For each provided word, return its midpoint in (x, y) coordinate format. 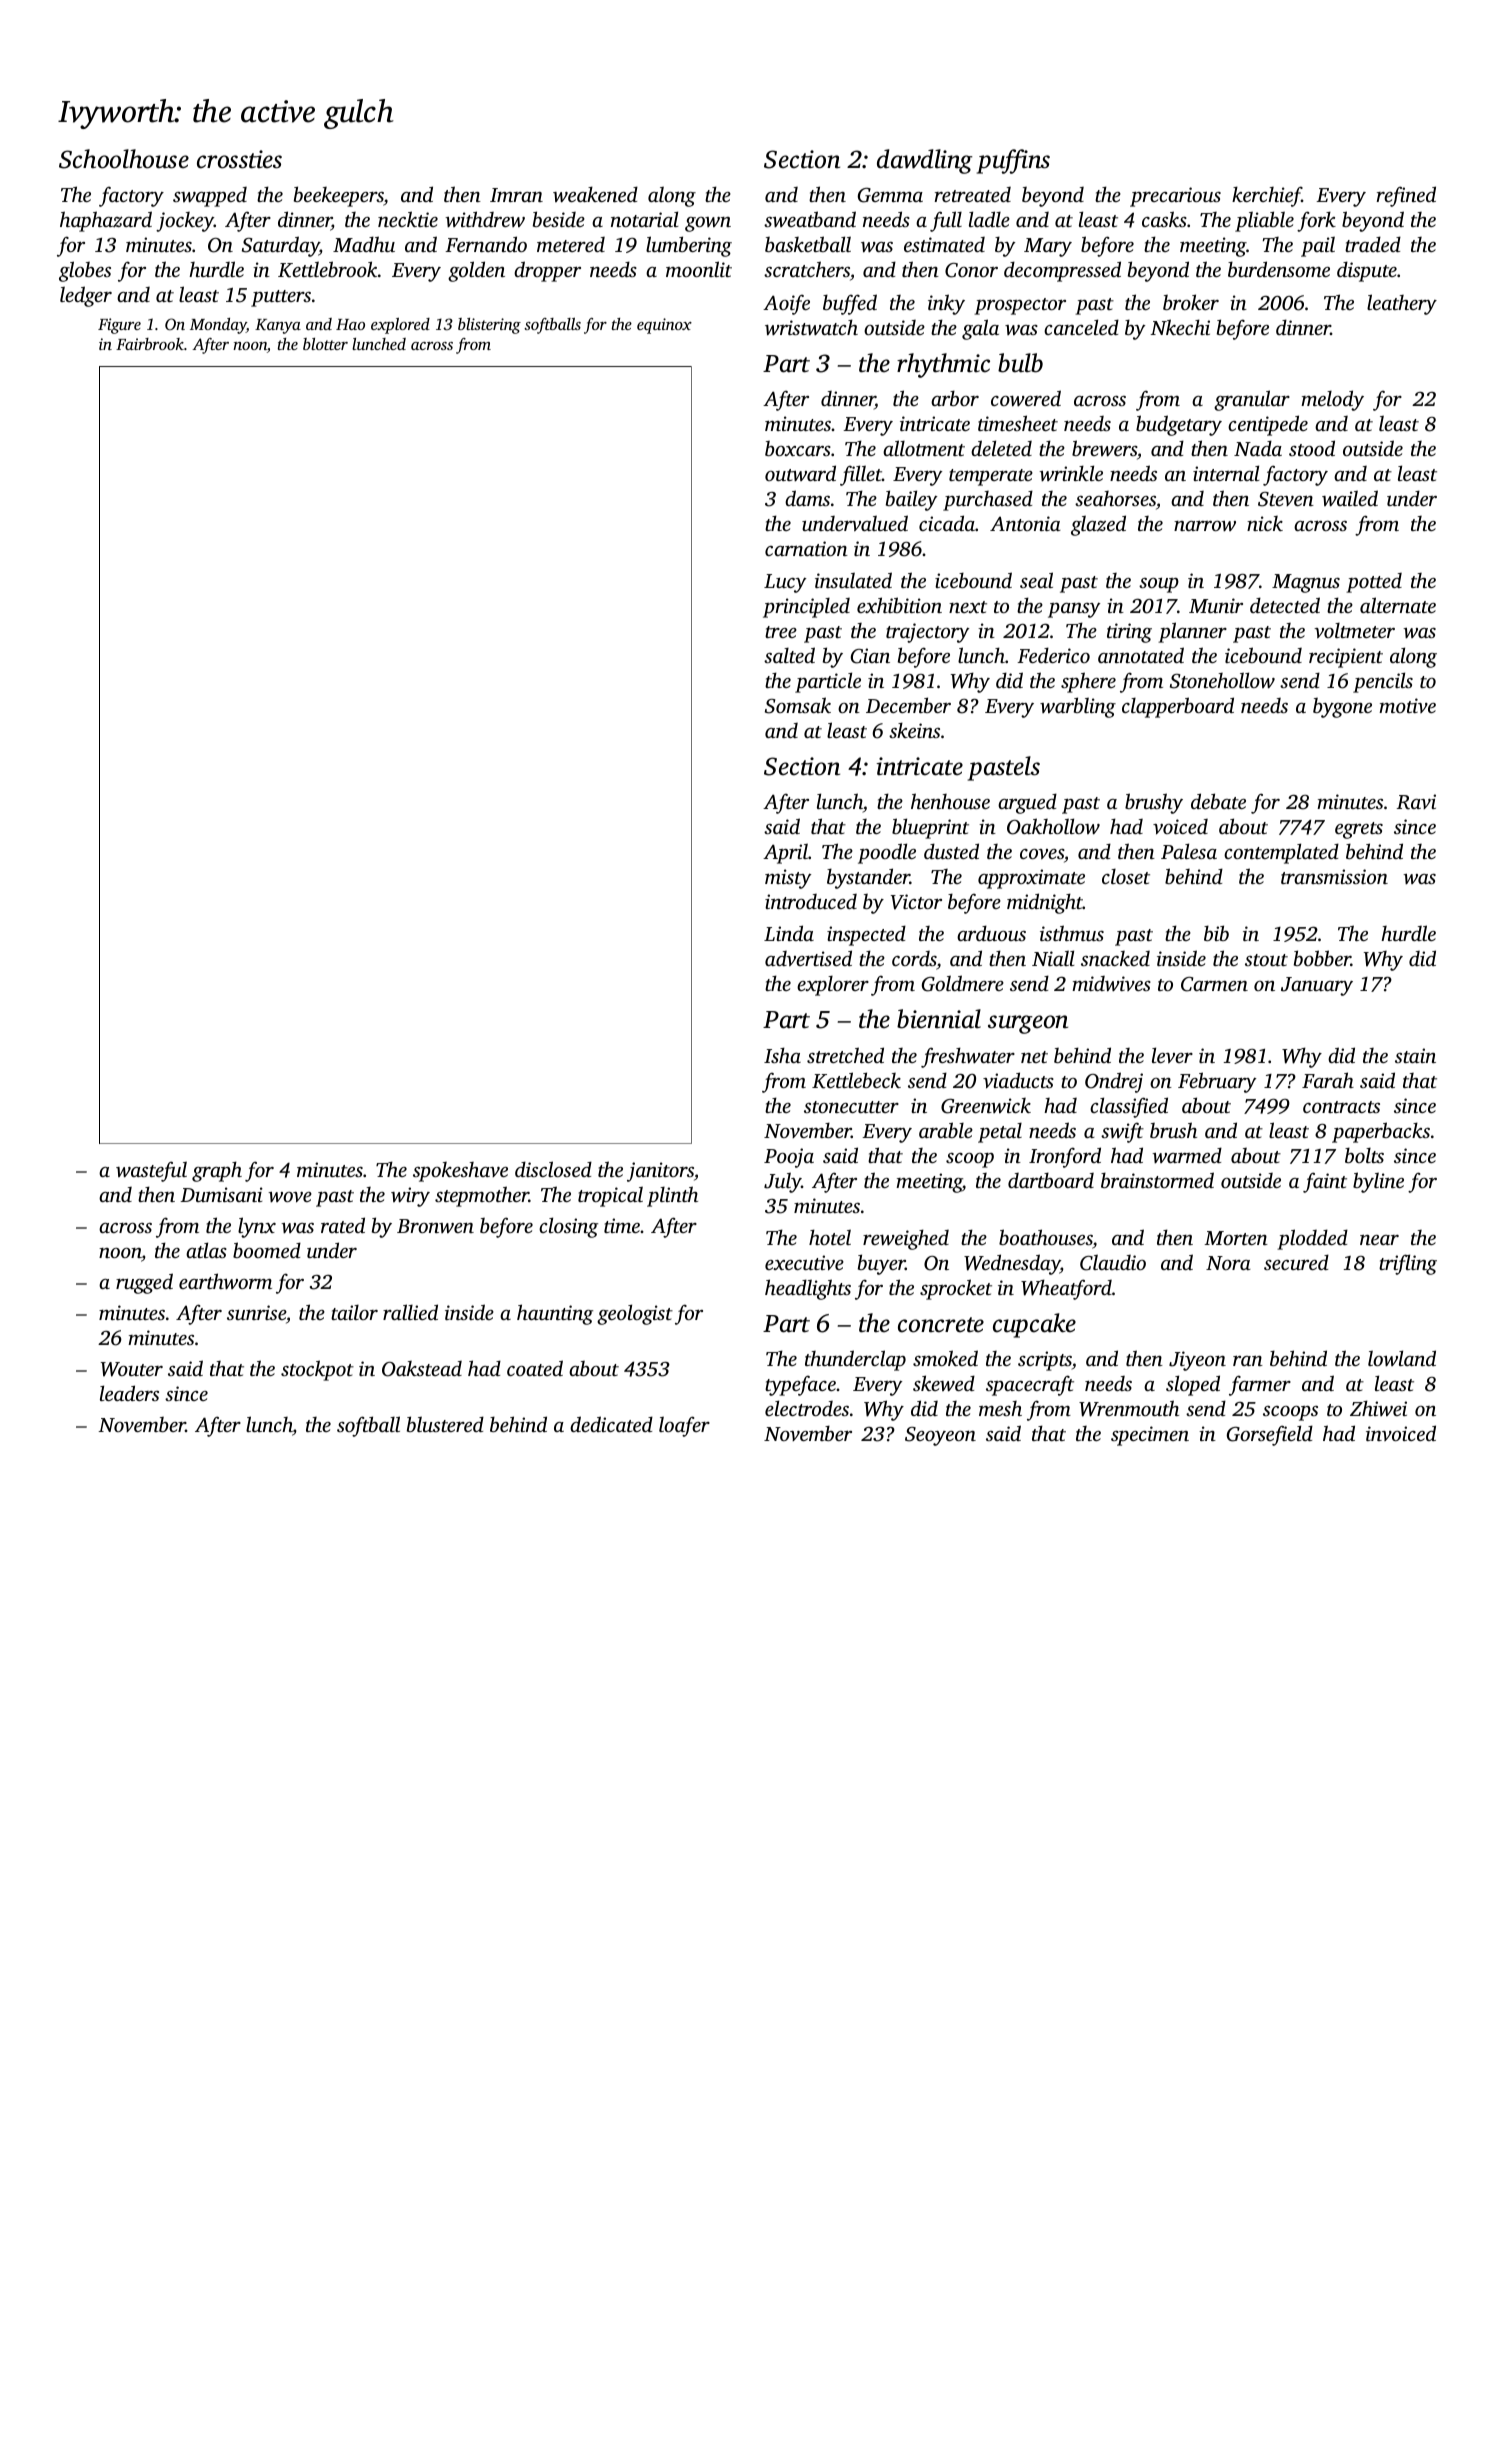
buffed (850, 304)
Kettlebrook (327, 269)
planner (1192, 632)
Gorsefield (1270, 1435)
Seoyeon (940, 1436)
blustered (445, 1424)
